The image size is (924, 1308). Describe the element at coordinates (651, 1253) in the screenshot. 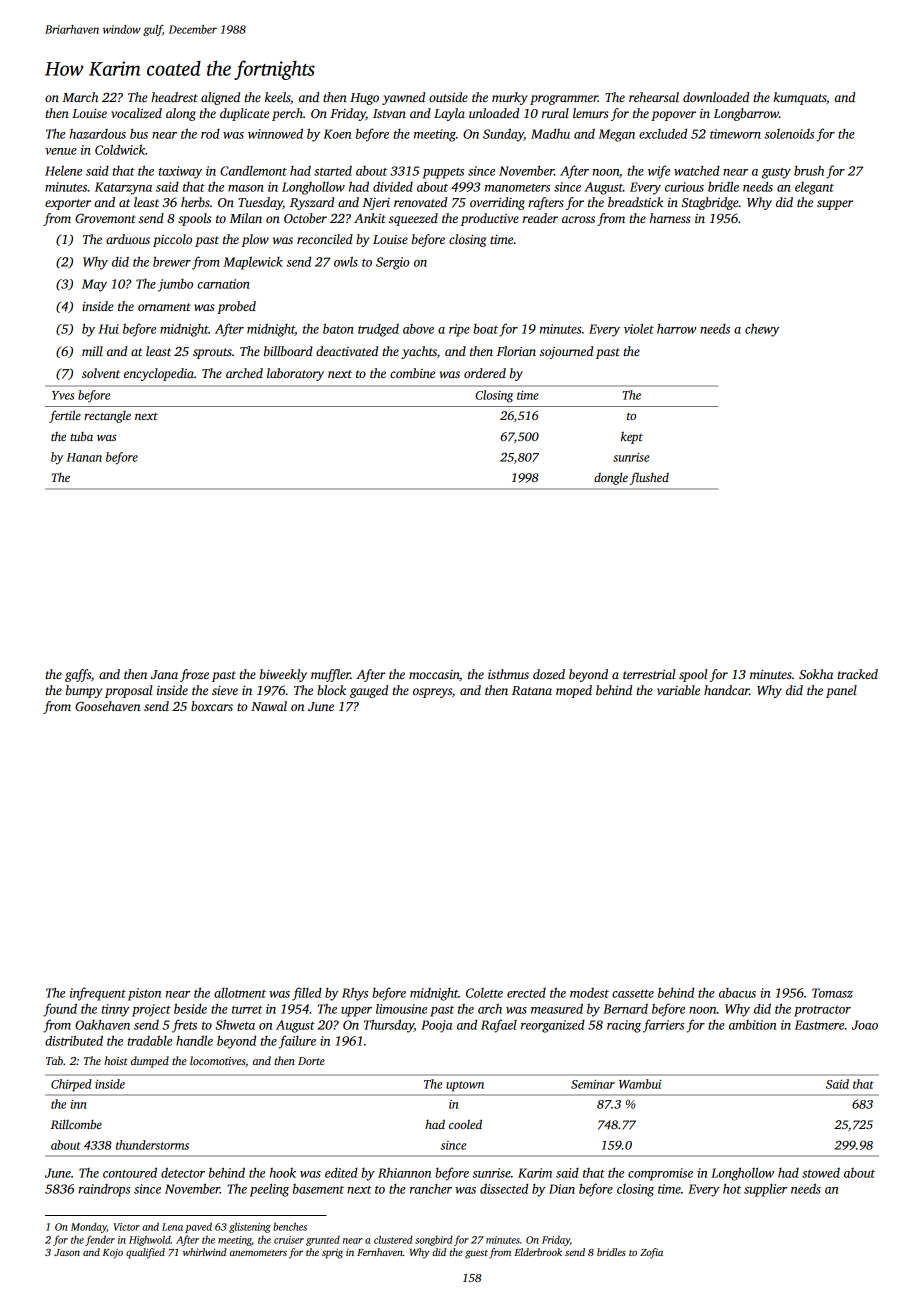

I see `Zofia` at that location.
